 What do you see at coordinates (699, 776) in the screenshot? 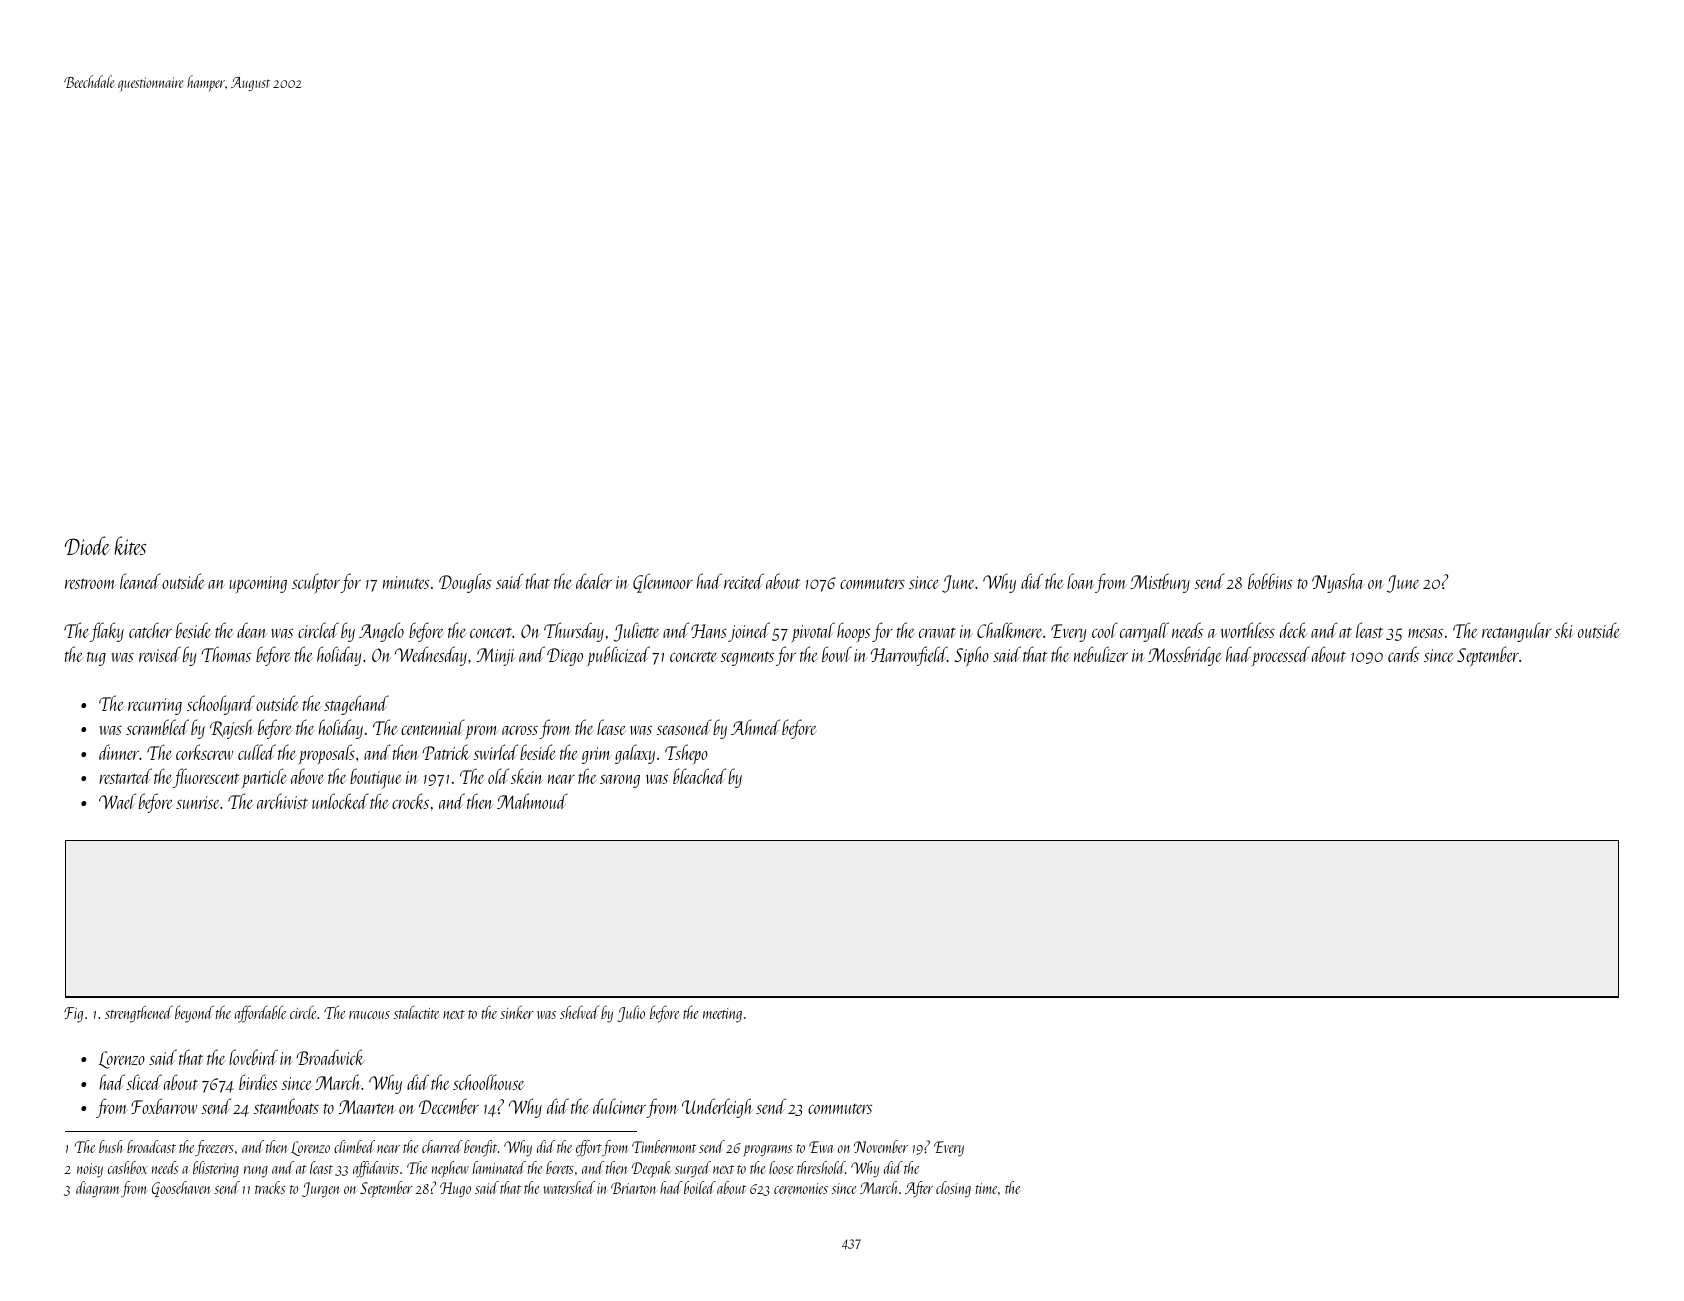
I see `bleached` at bounding box center [699, 776].
